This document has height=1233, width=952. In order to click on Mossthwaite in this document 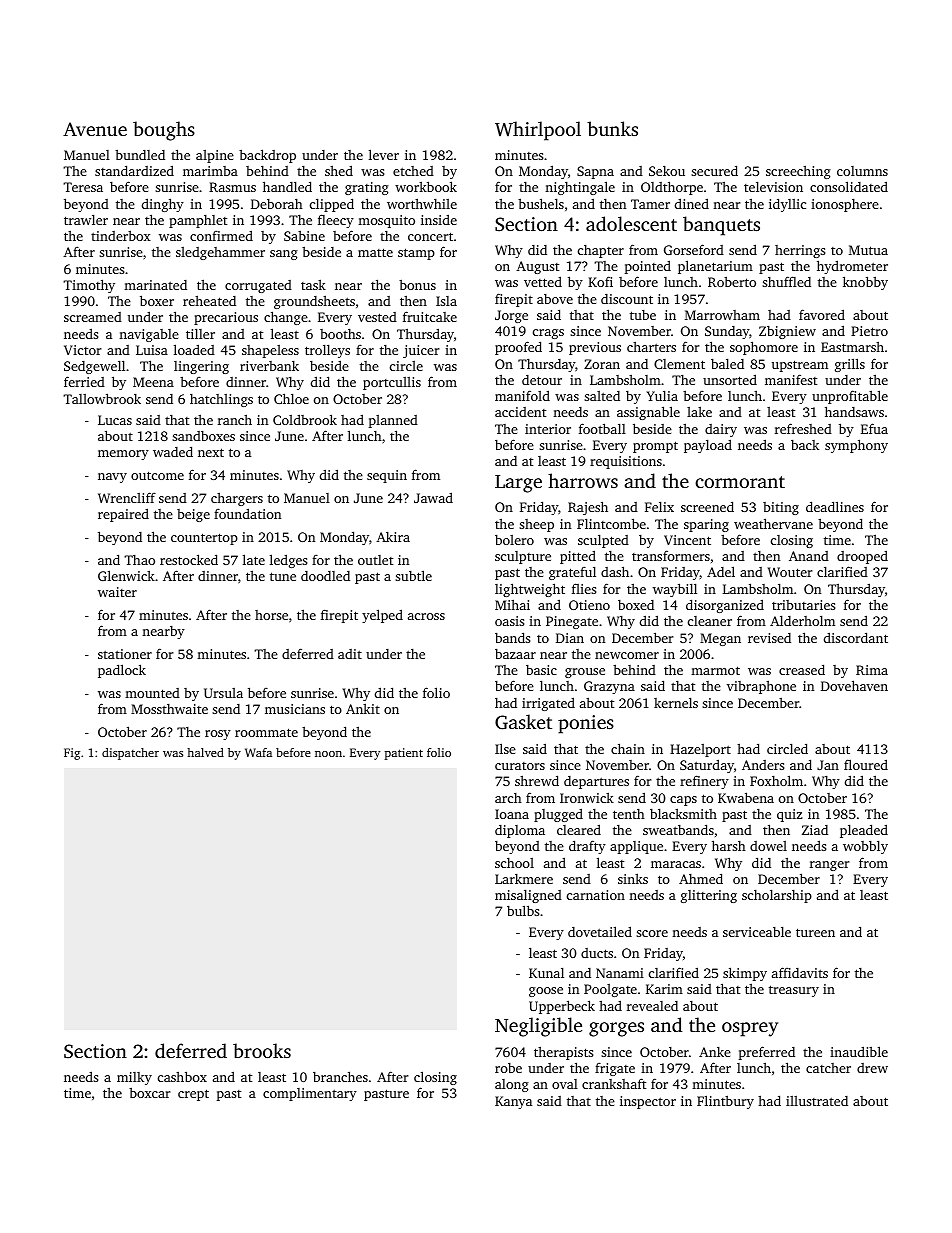, I will do `click(169, 709)`.
